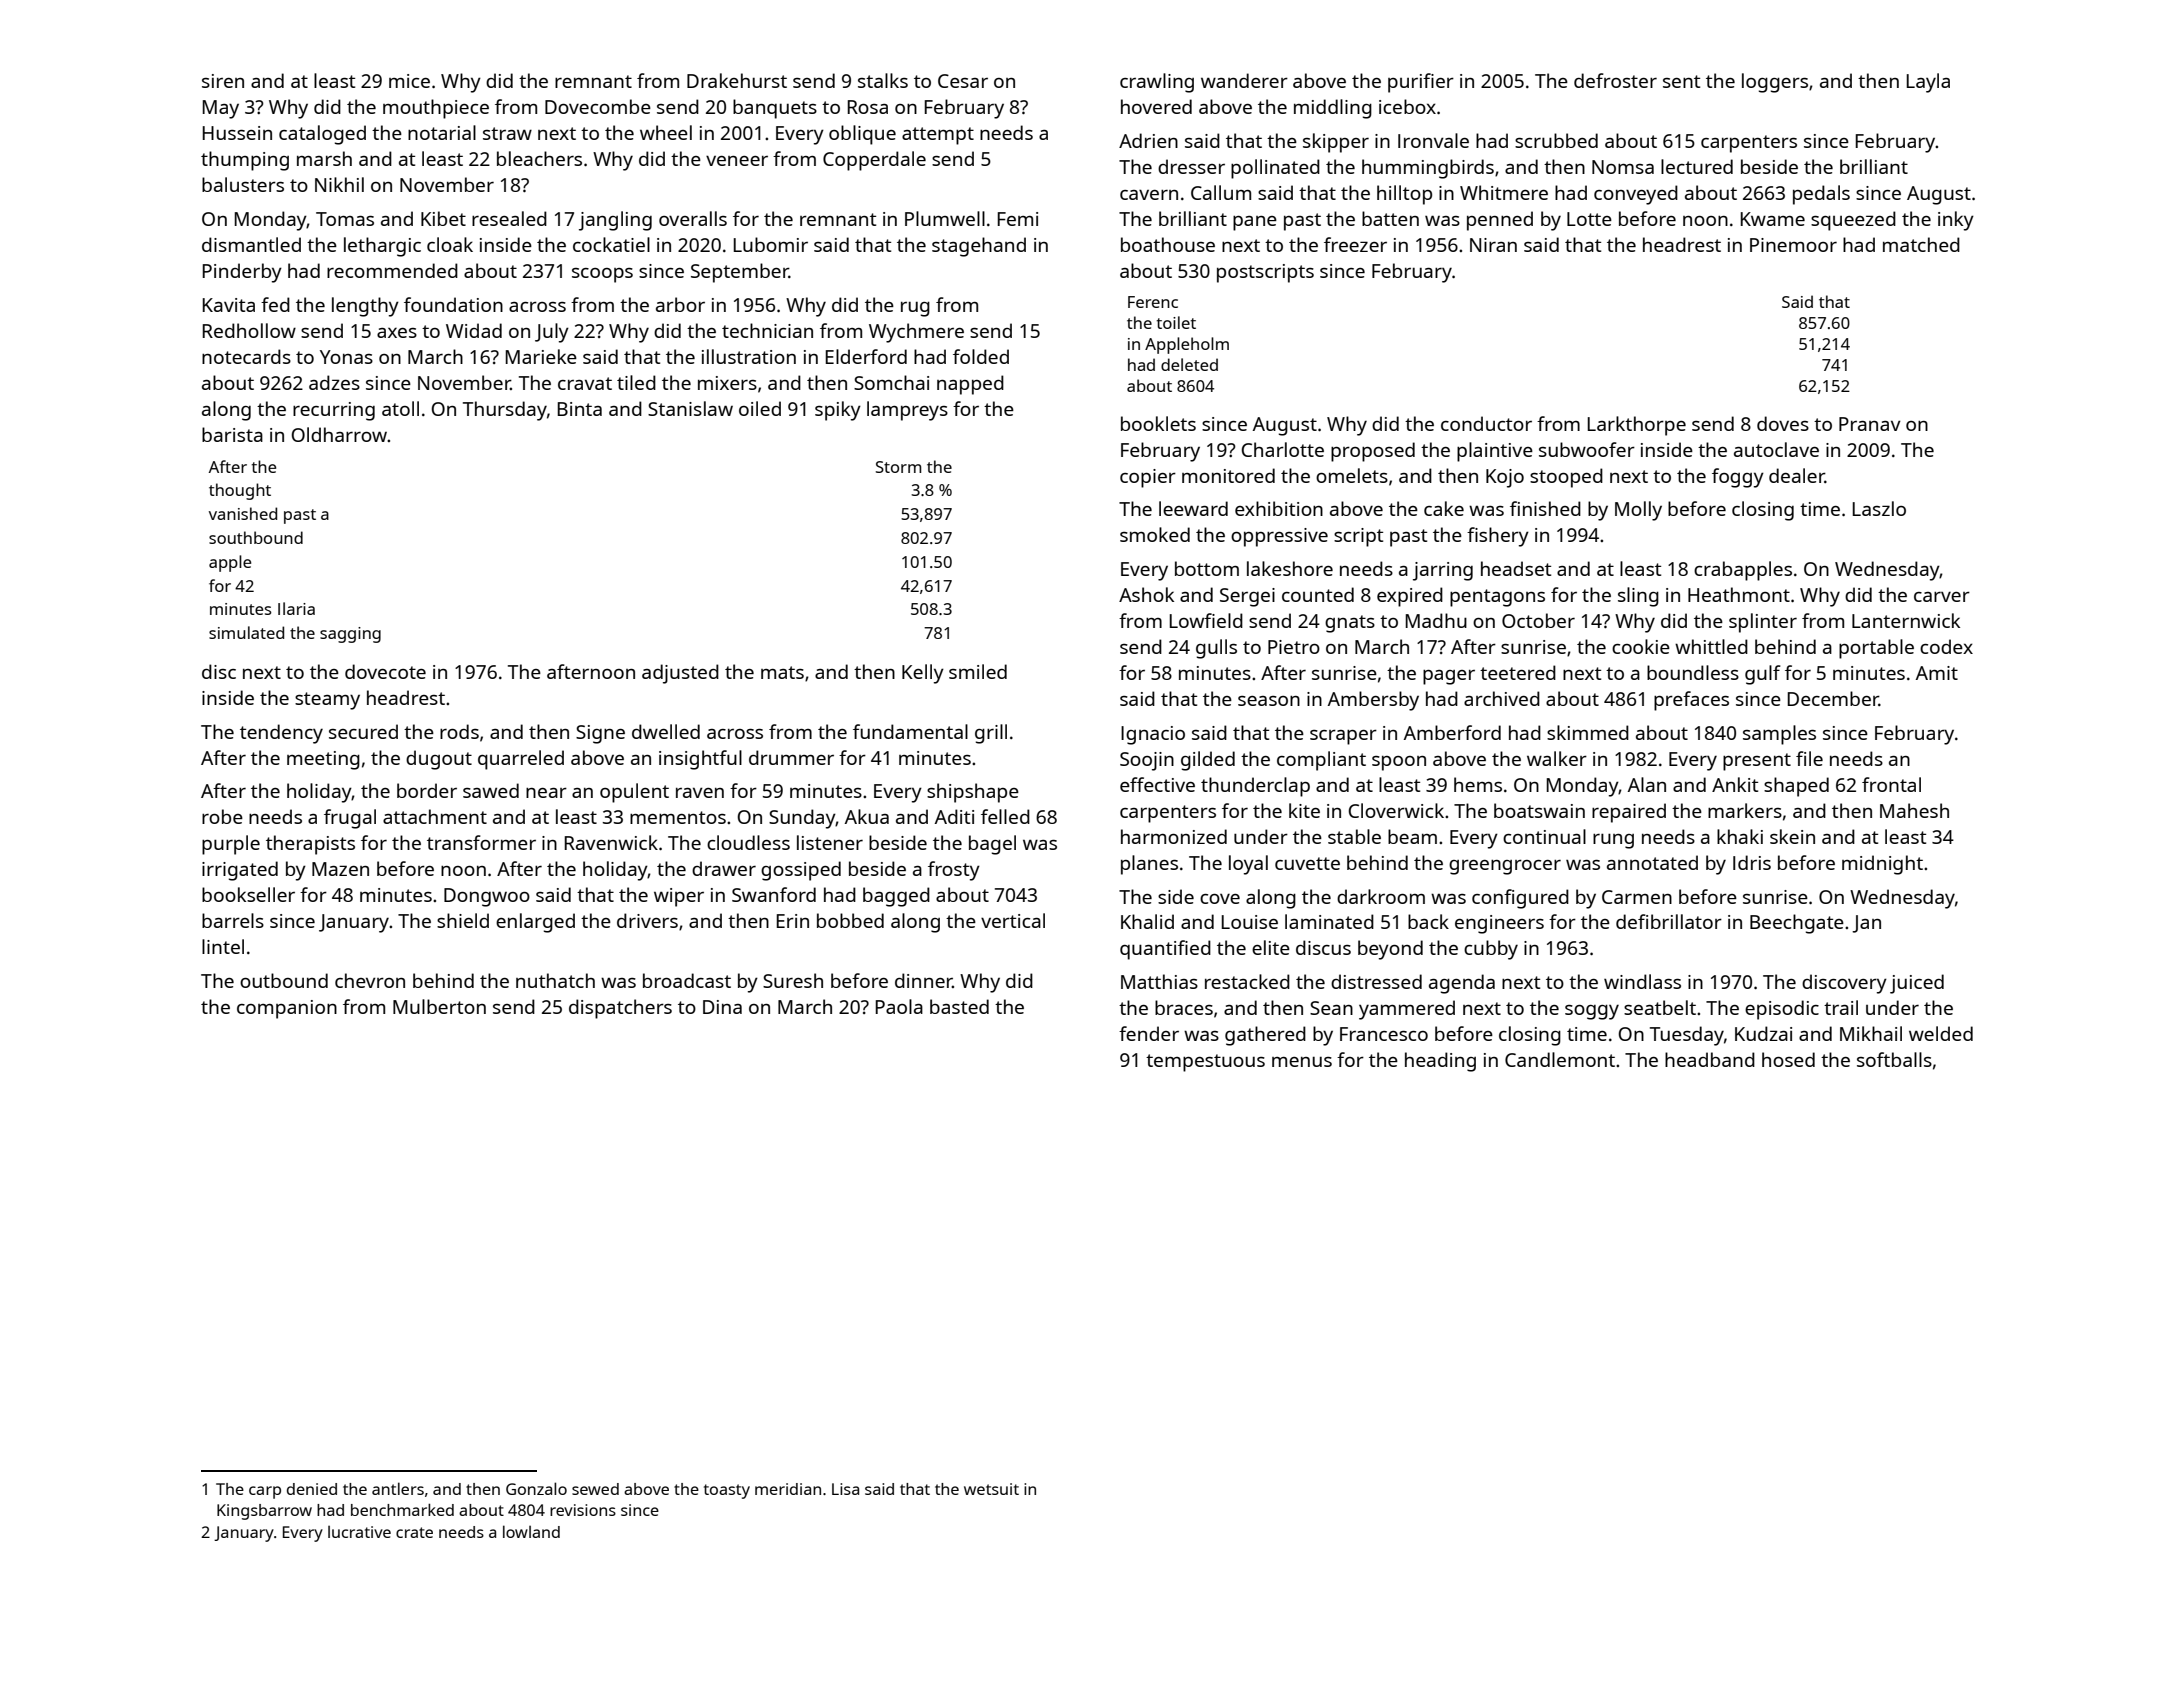 The height and width of the document is (1683, 2178). What do you see at coordinates (350, 819) in the document?
I see `frugal` at bounding box center [350, 819].
